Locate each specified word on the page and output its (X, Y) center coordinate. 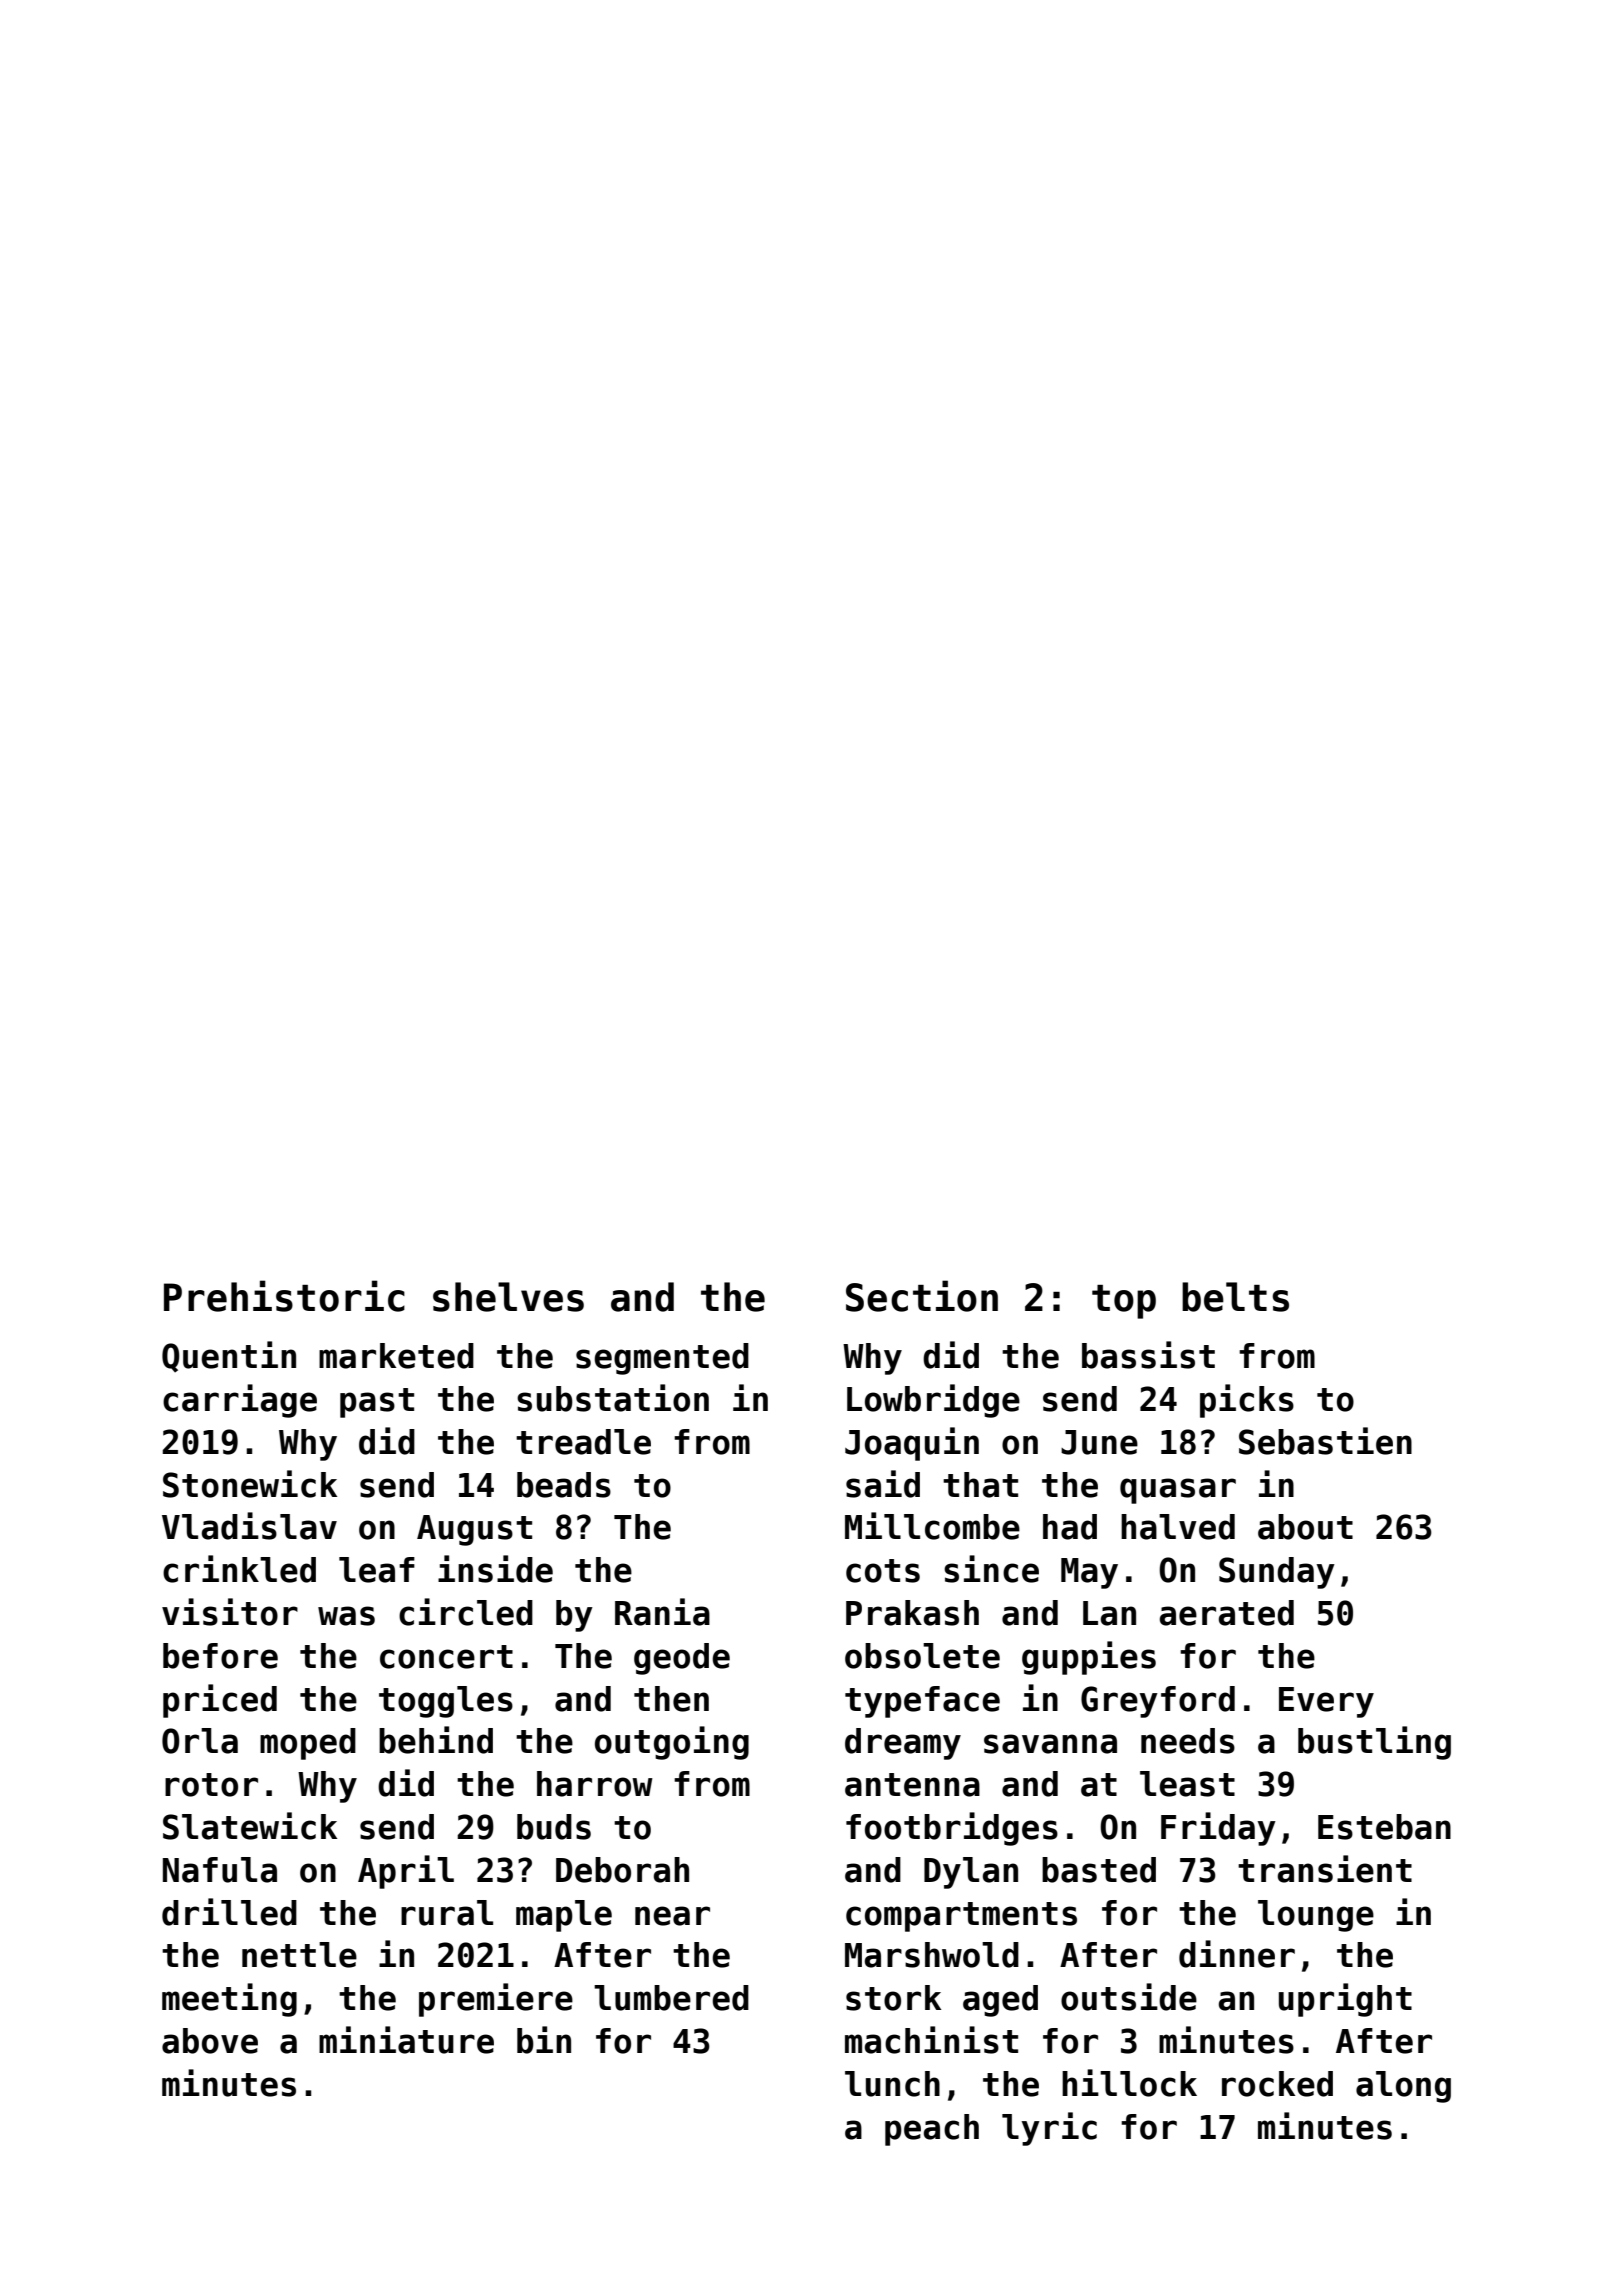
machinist (931, 2040)
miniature (406, 2040)
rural (447, 1913)
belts (1235, 1297)
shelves (508, 1297)
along (1403, 2087)
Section (922, 1296)
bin (544, 2040)
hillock (1129, 2083)
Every (1326, 1702)
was (346, 1616)
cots (883, 1571)
